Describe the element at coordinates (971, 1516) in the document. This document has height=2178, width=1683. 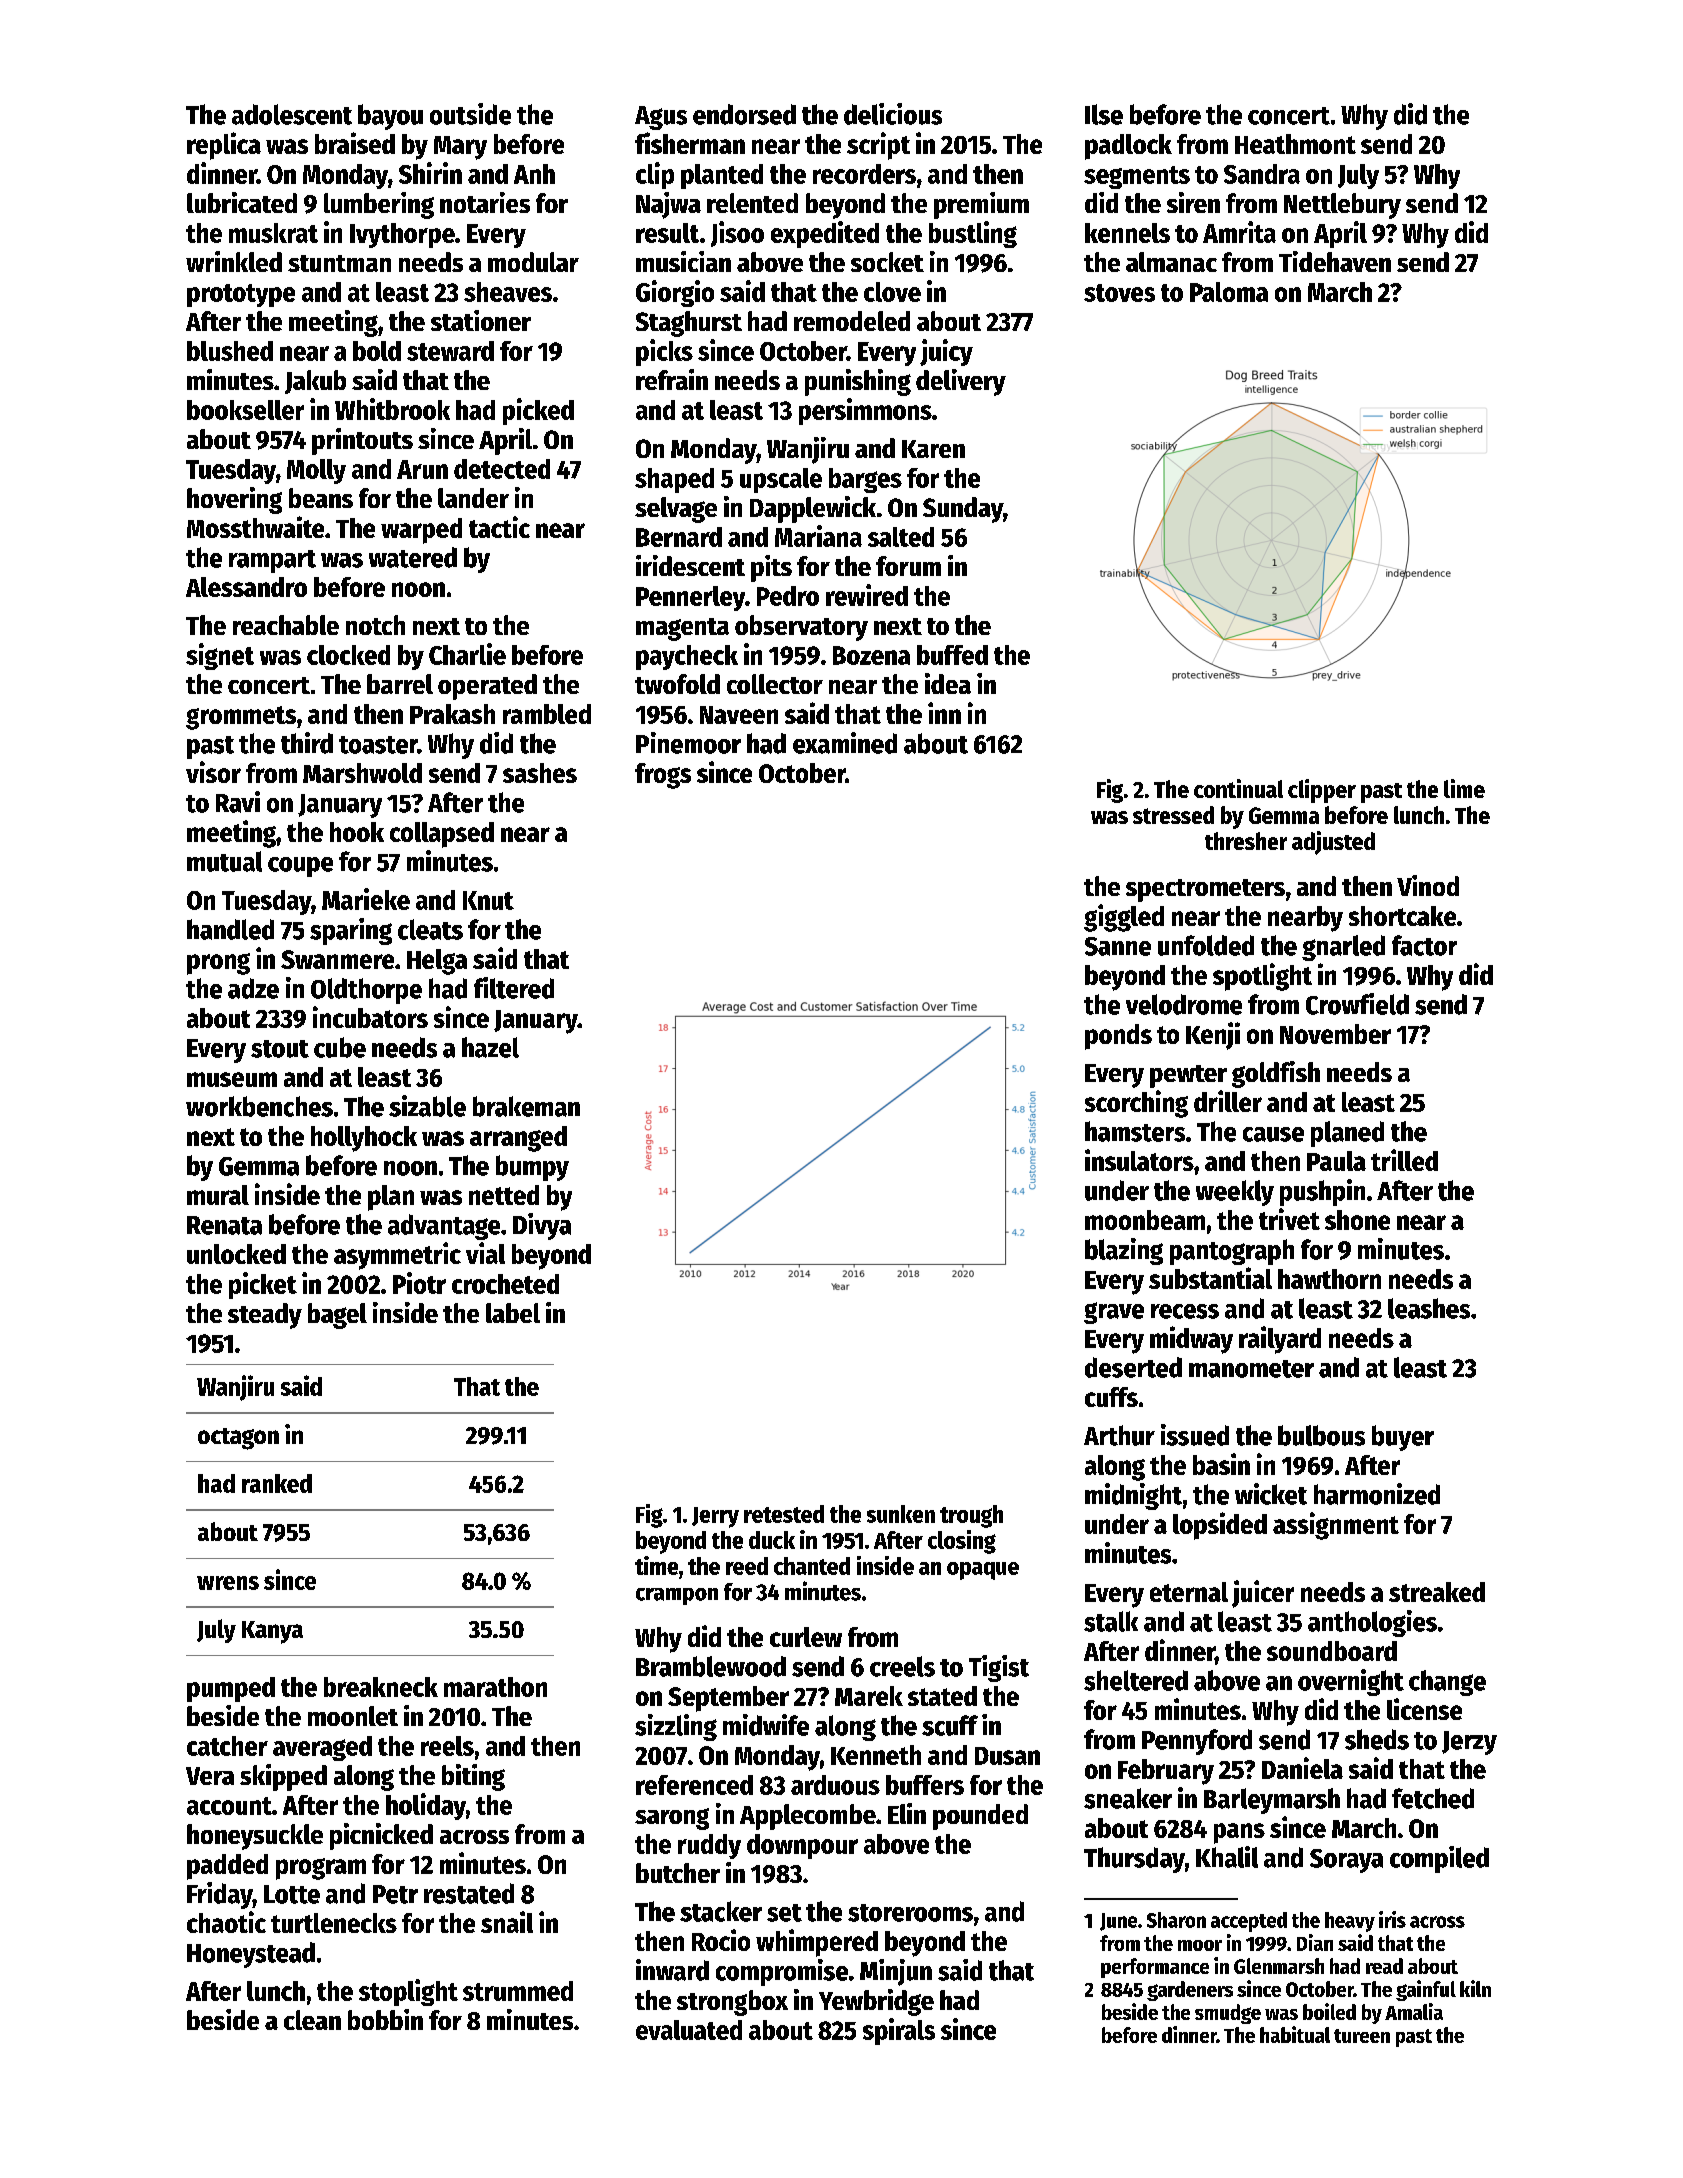
I see `trough` at that location.
